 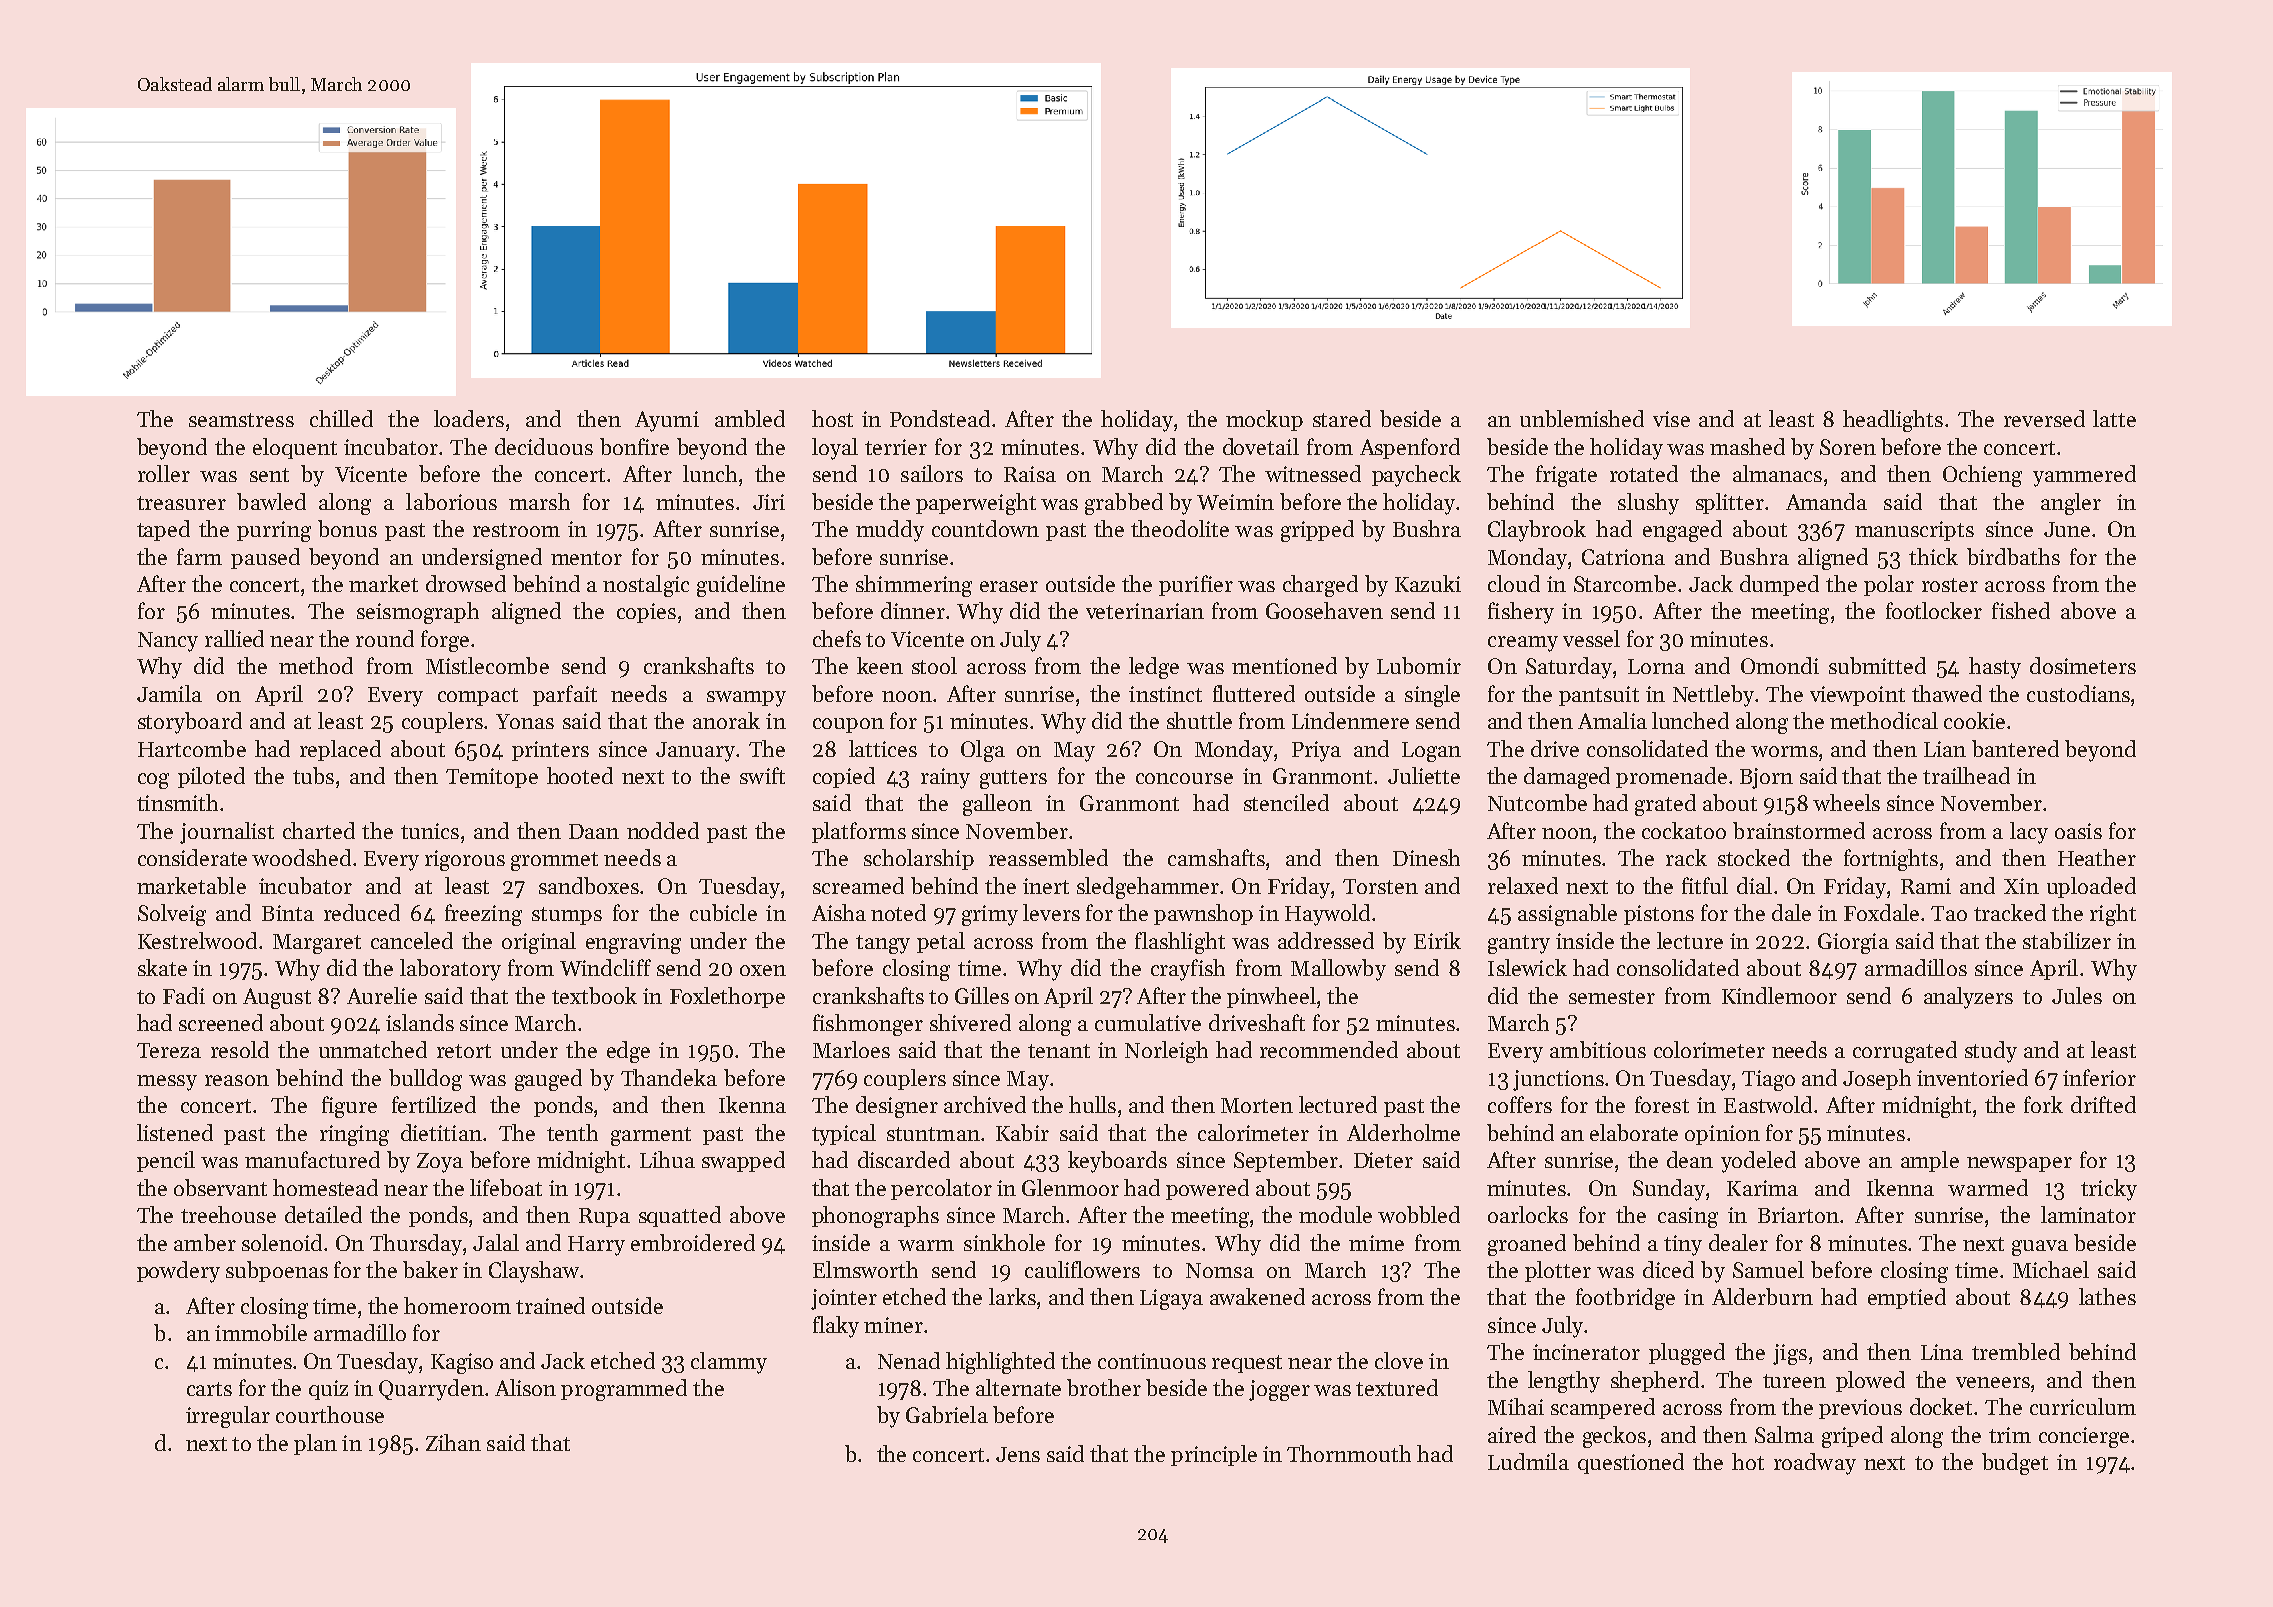 I want to click on discarded, so click(x=904, y=1159).
